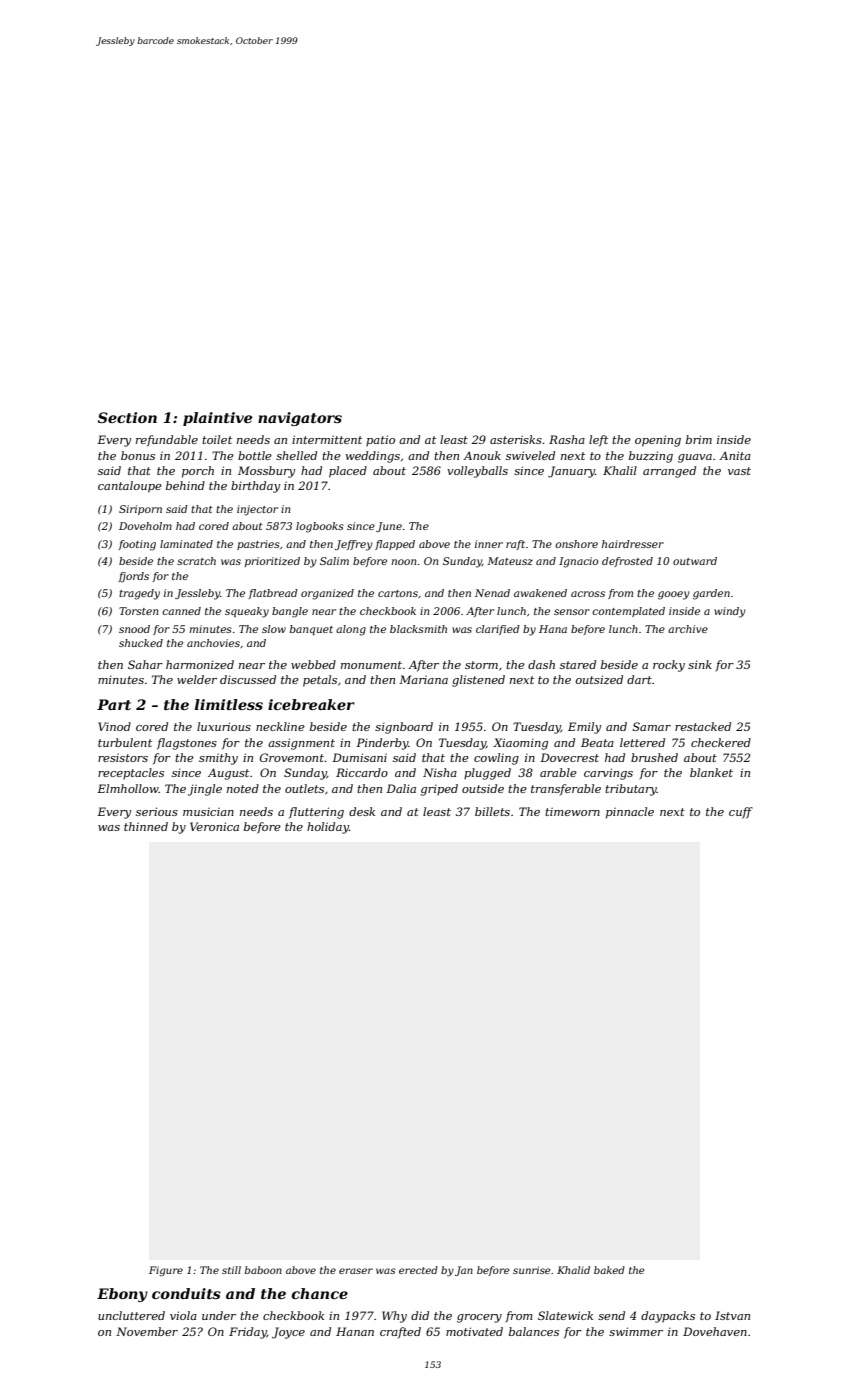 Image resolution: width=849 pixels, height=1400 pixels. I want to click on Ebony, so click(122, 1295).
